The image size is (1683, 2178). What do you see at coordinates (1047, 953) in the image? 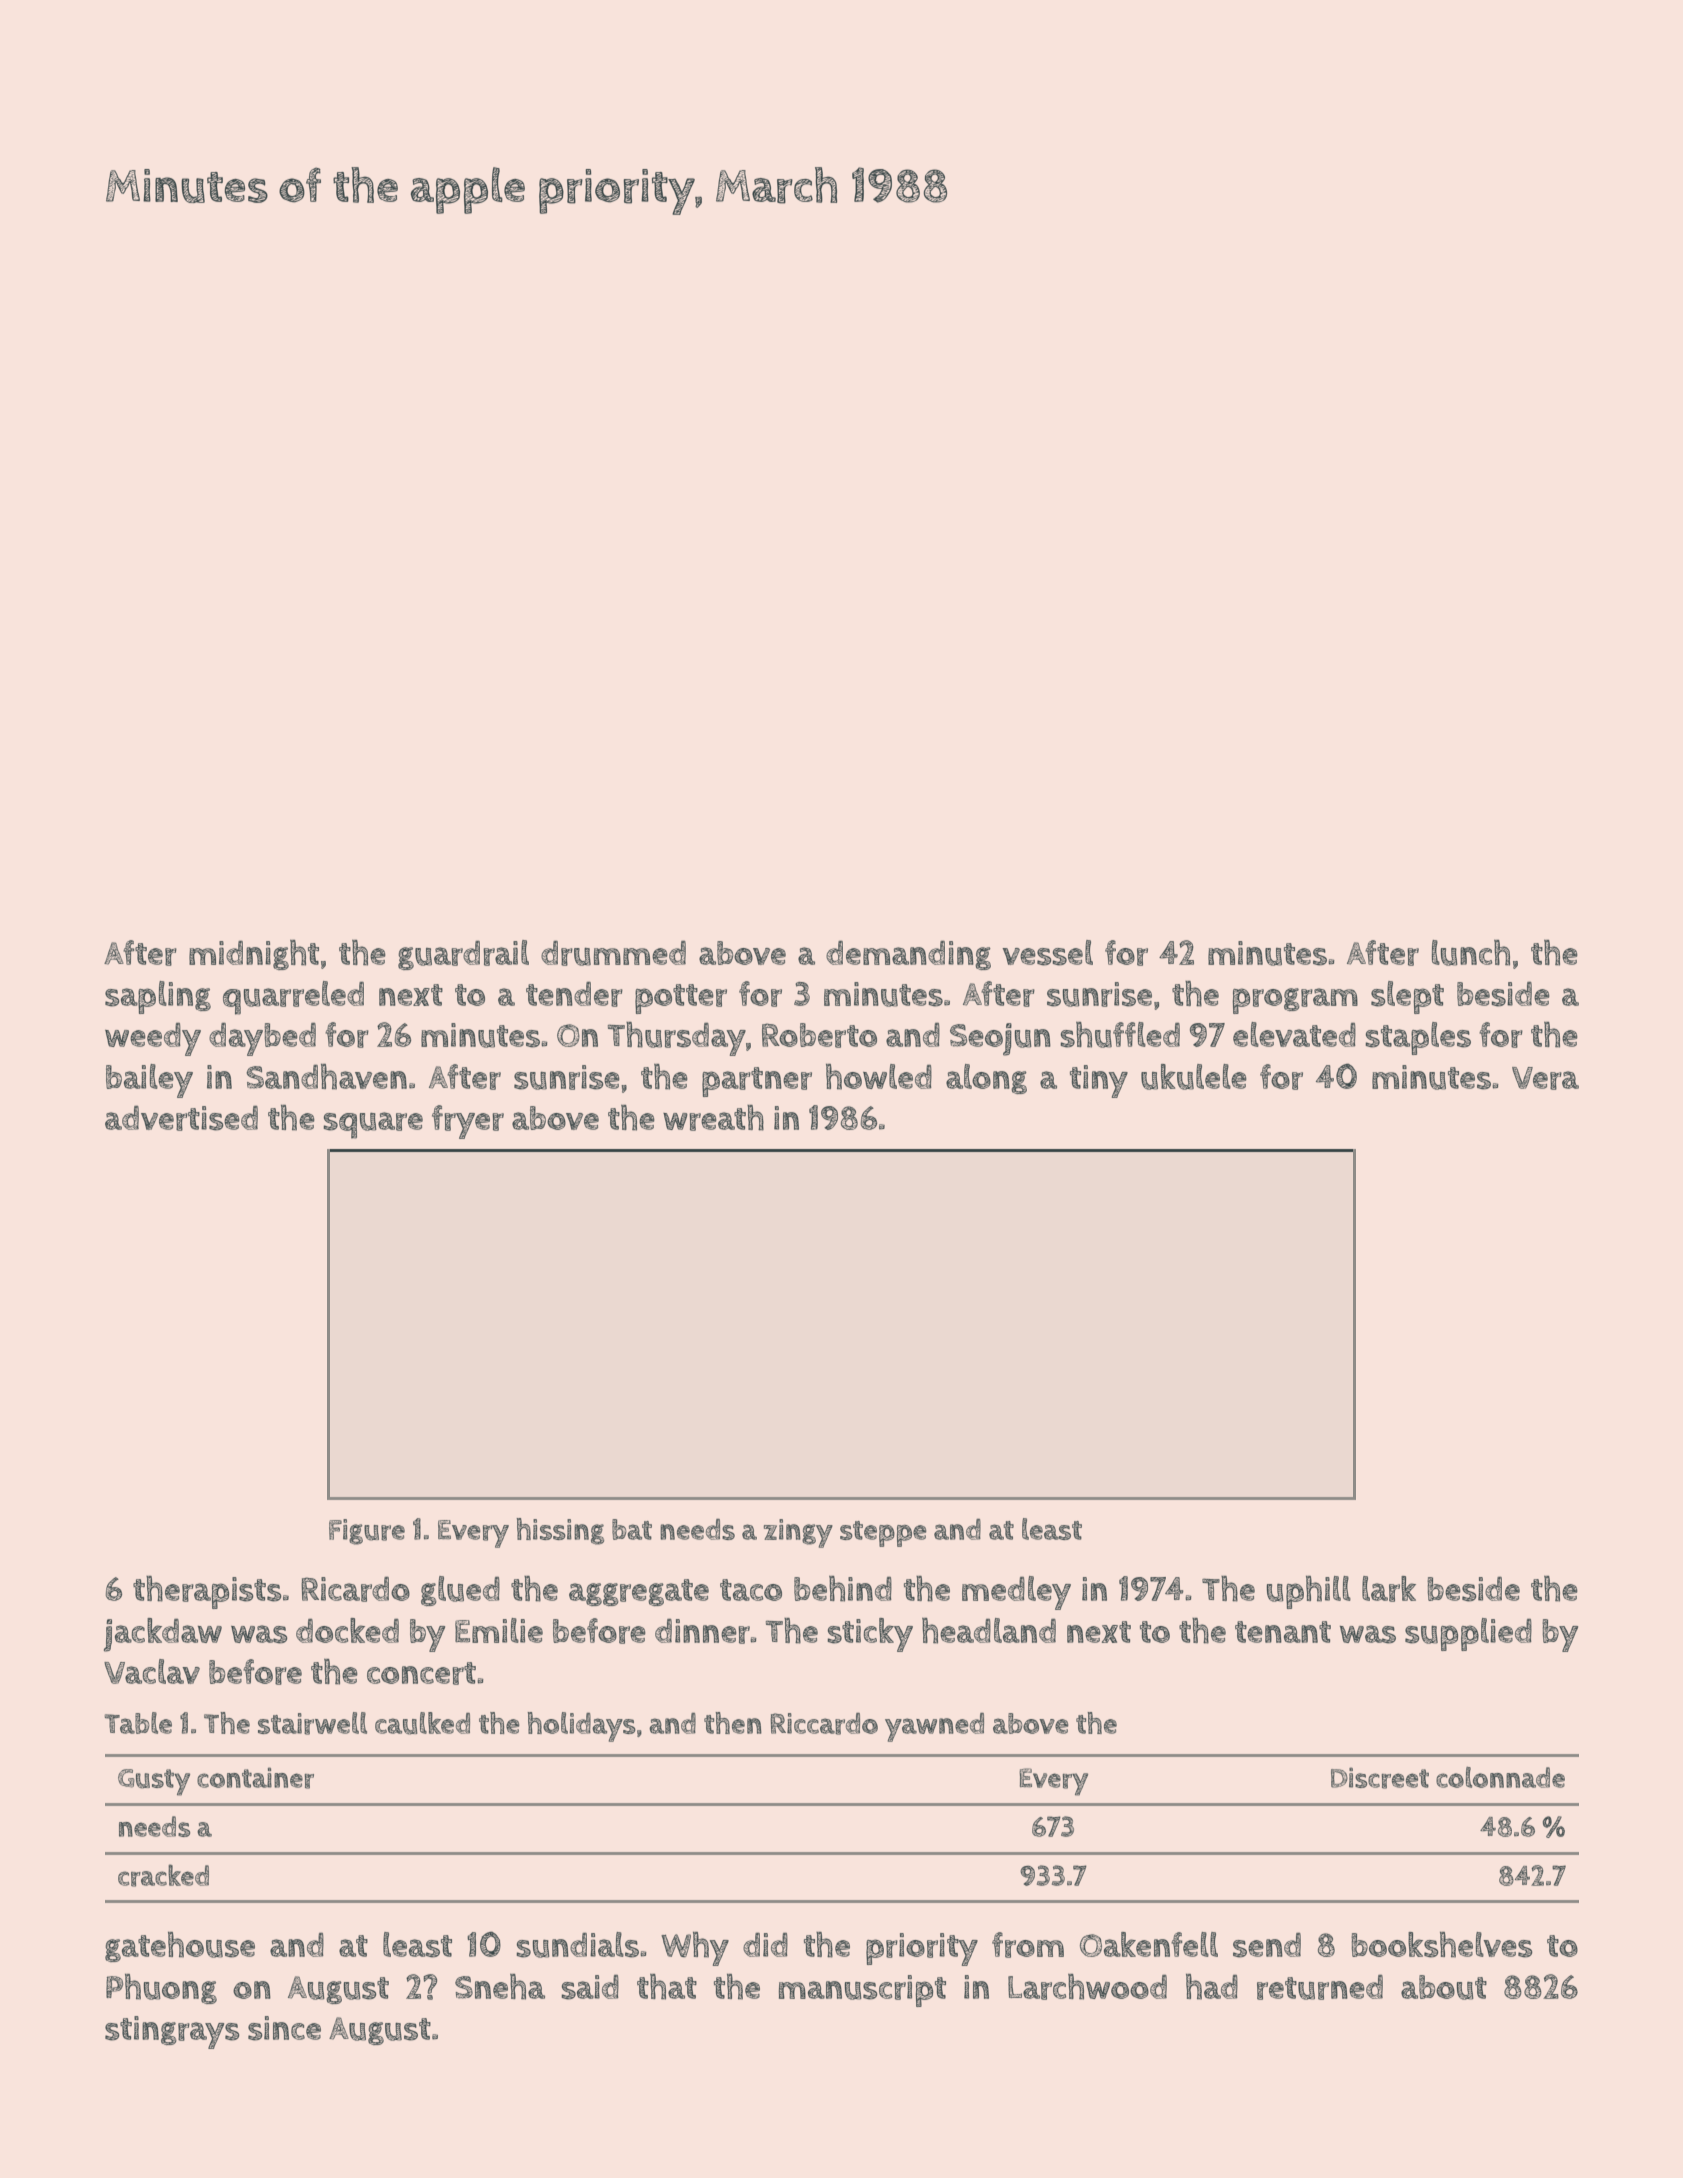
I see `vessel` at bounding box center [1047, 953].
